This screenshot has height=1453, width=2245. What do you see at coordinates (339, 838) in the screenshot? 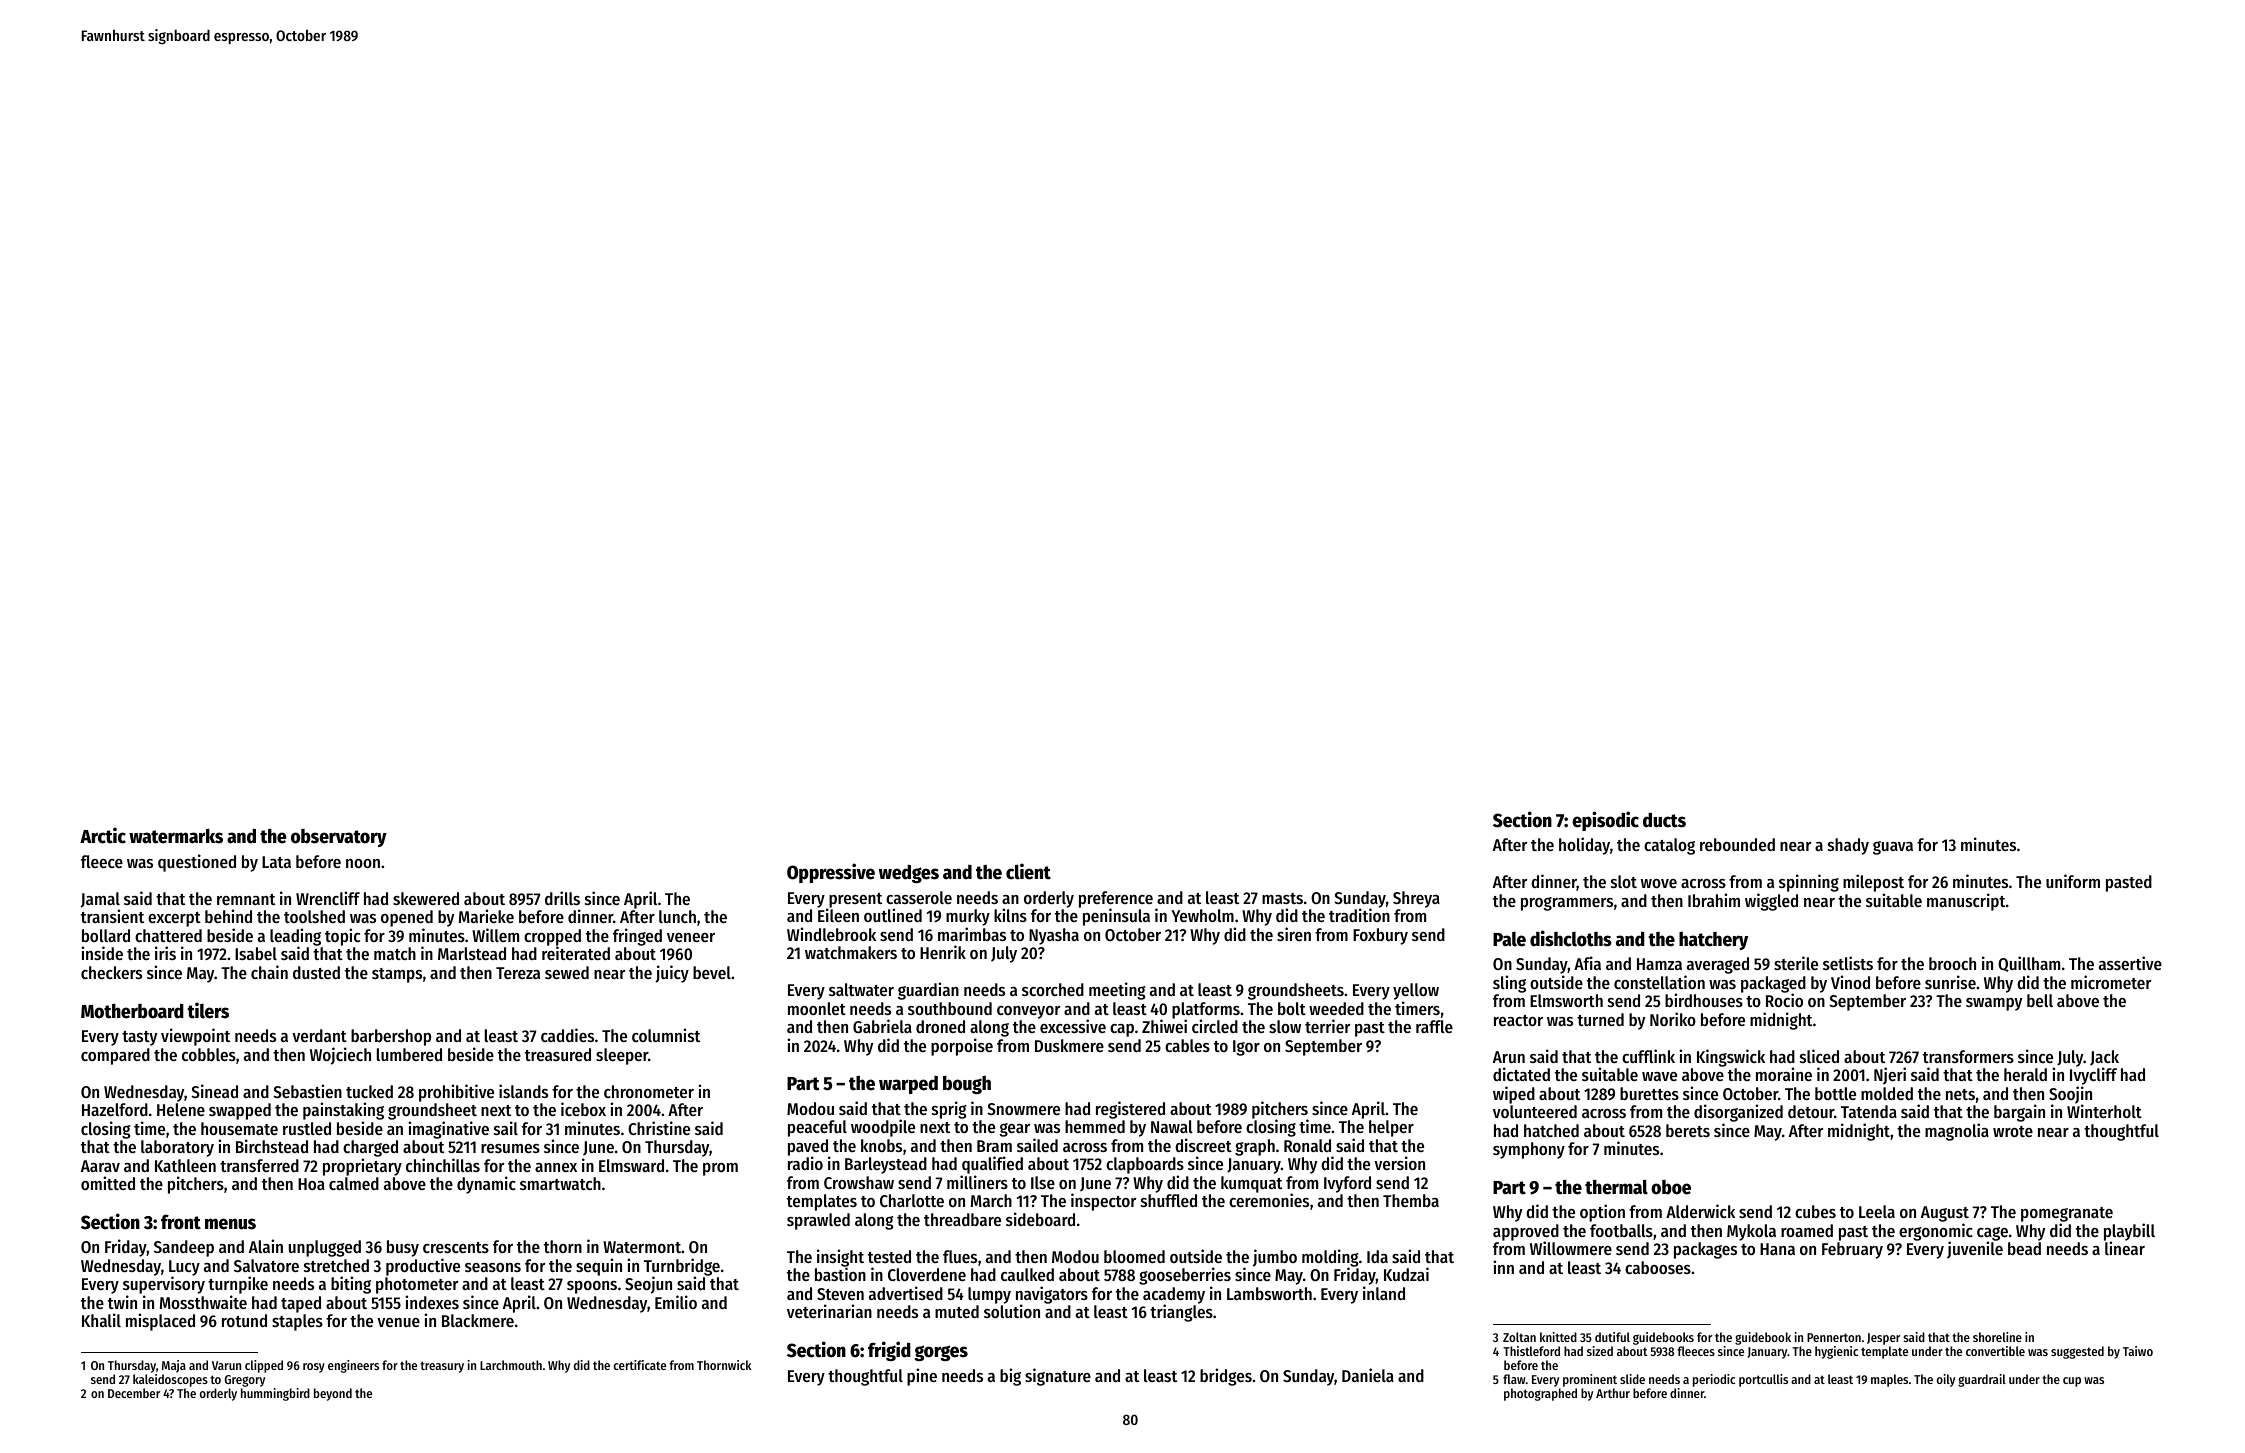
I see `observatory` at bounding box center [339, 838].
